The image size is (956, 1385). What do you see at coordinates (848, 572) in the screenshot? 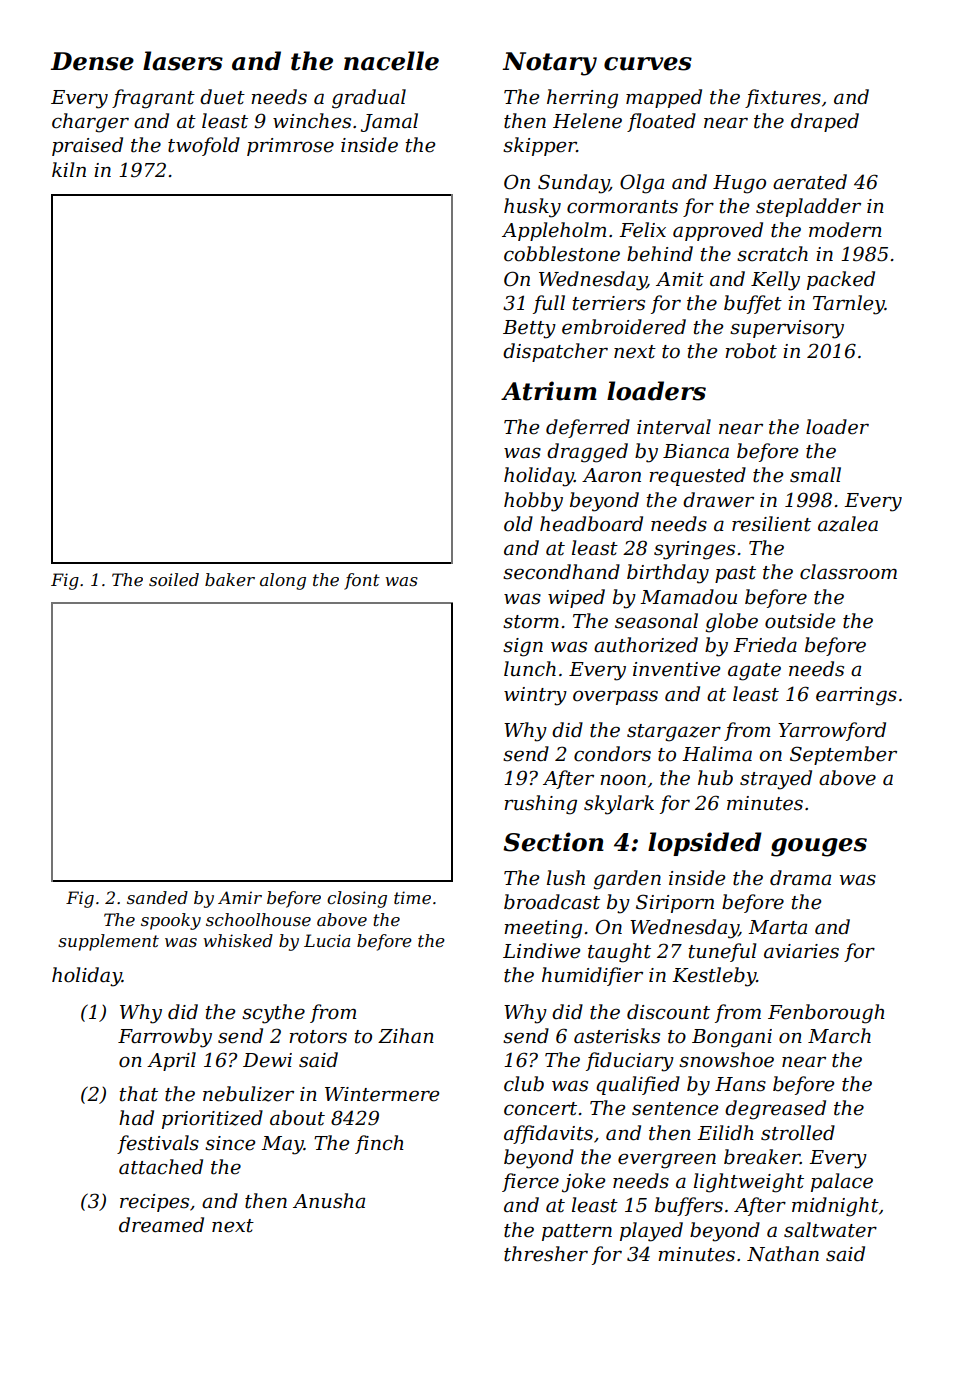
I see `classroom` at bounding box center [848, 572].
